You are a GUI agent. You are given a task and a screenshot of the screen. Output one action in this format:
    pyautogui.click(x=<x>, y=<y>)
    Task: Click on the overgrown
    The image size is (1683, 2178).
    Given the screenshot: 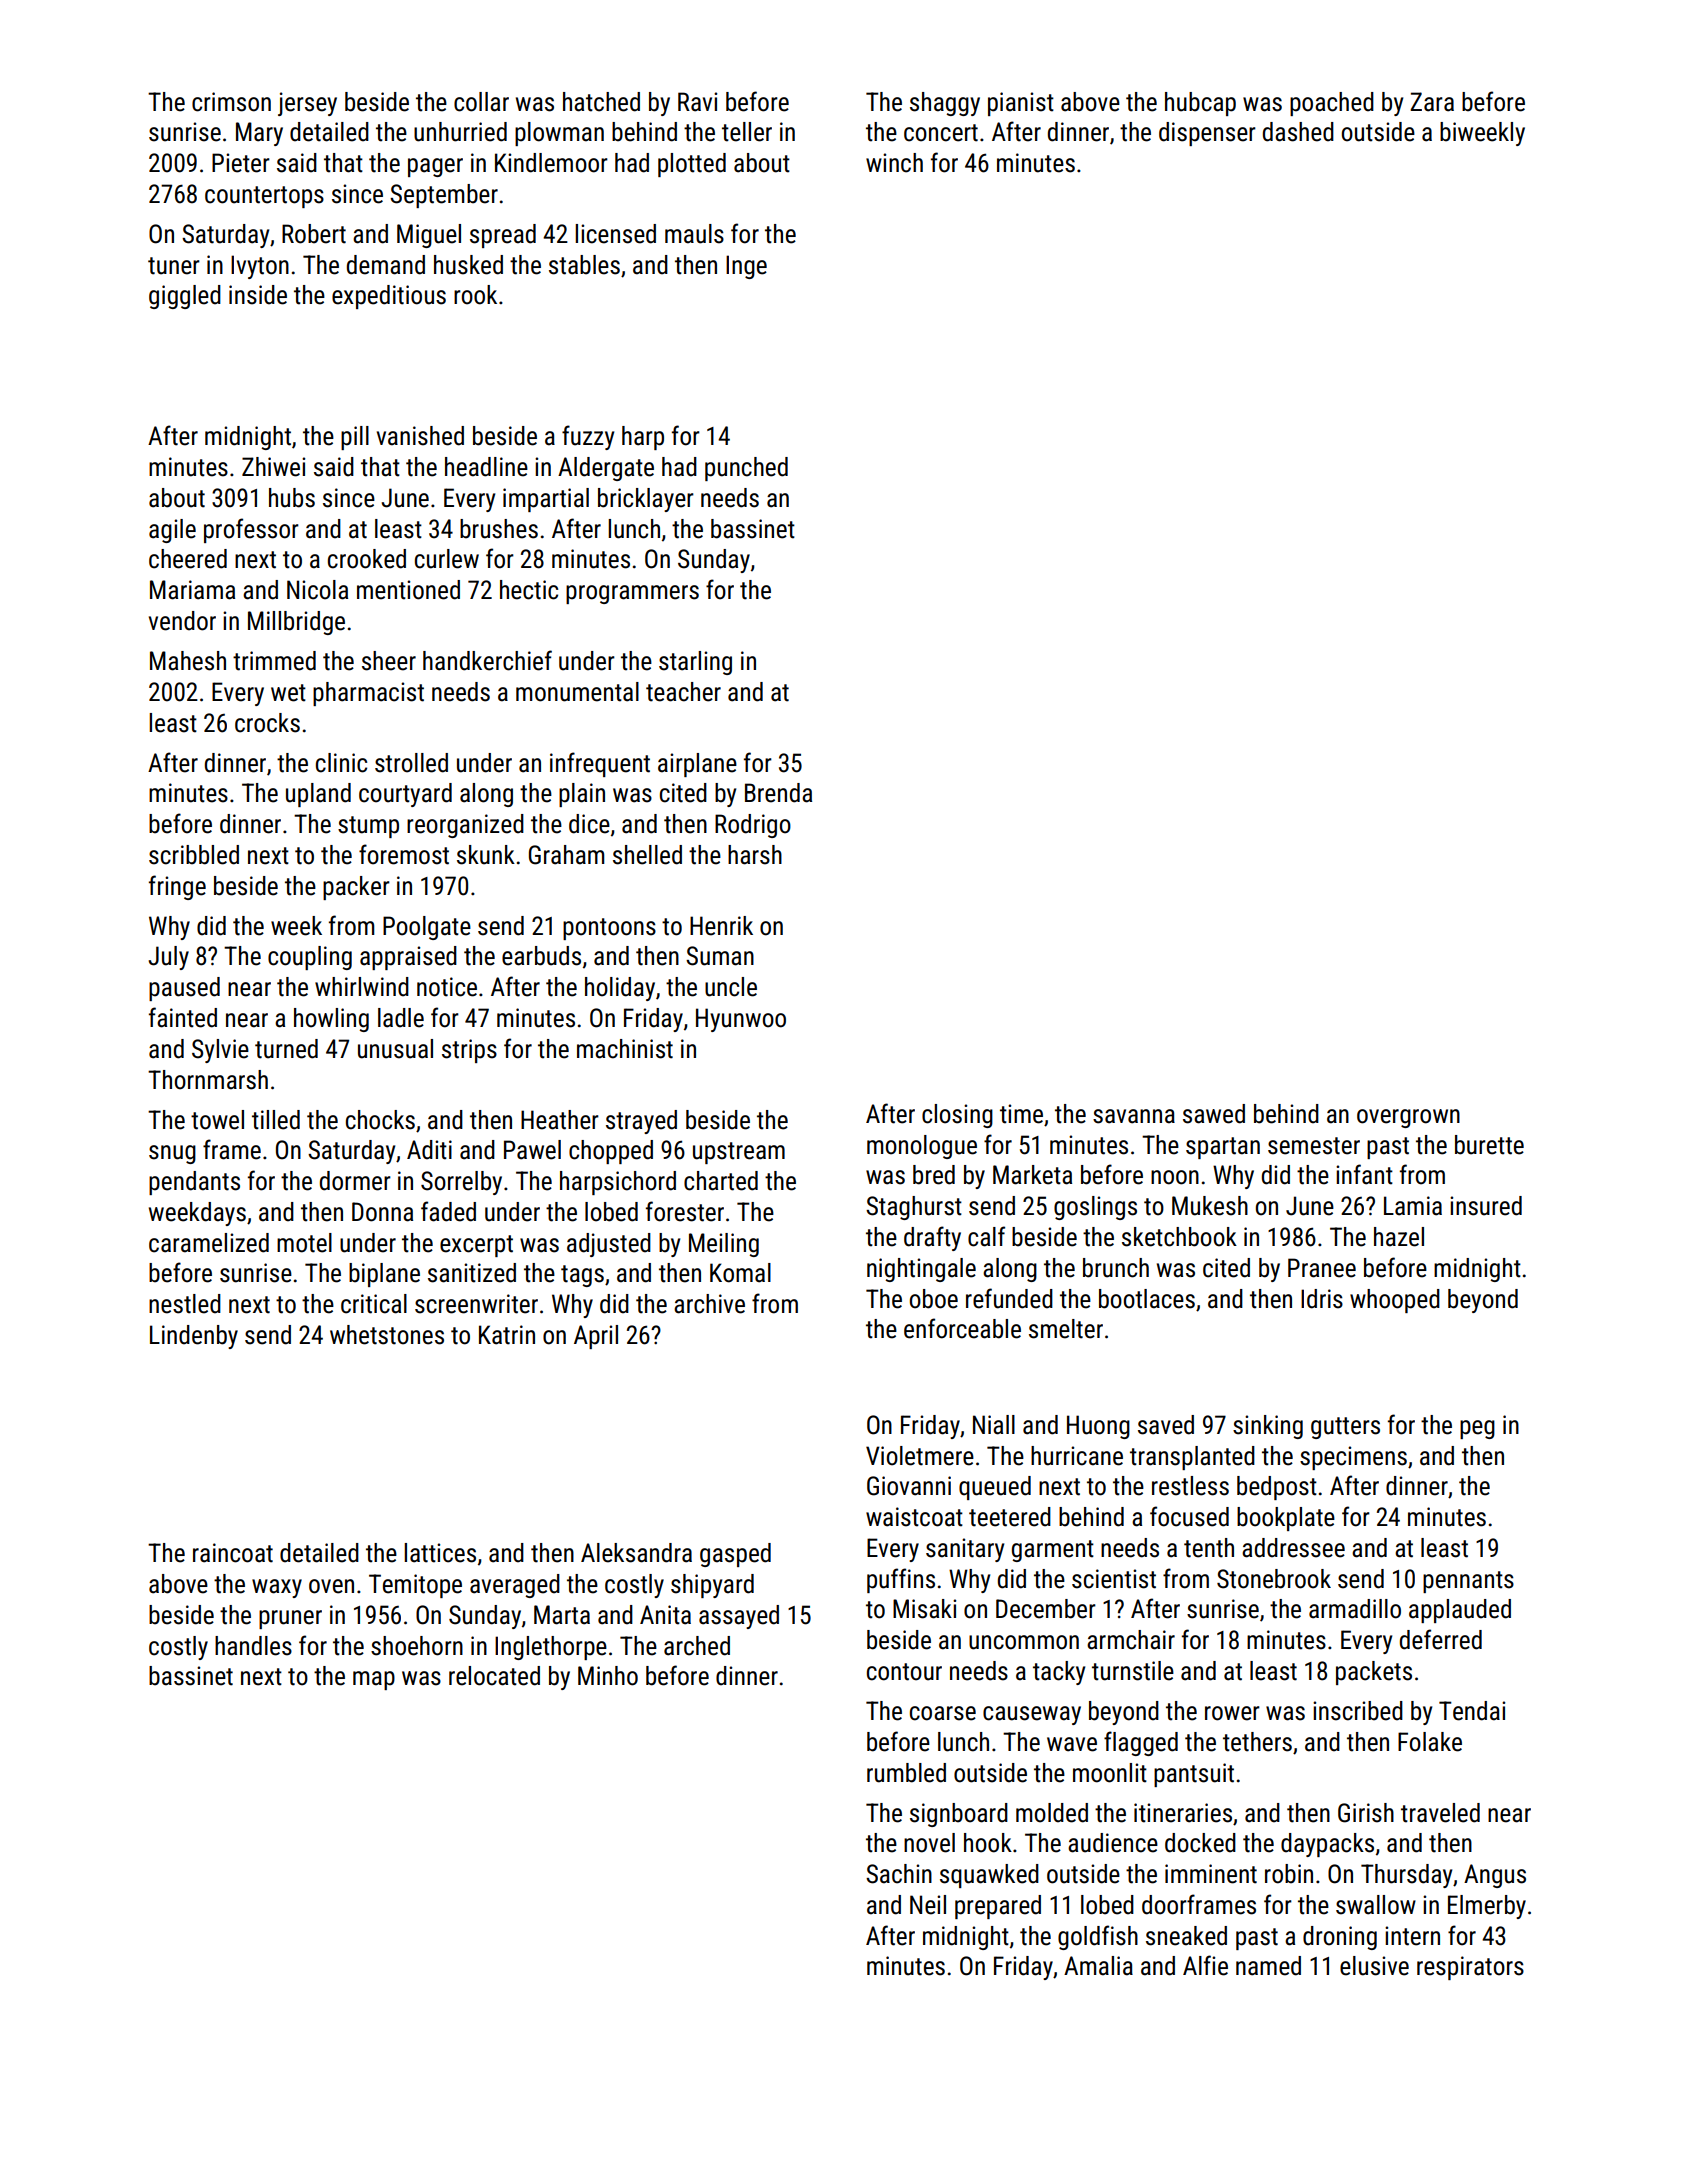 What is the action you would take?
    pyautogui.click(x=1408, y=1118)
